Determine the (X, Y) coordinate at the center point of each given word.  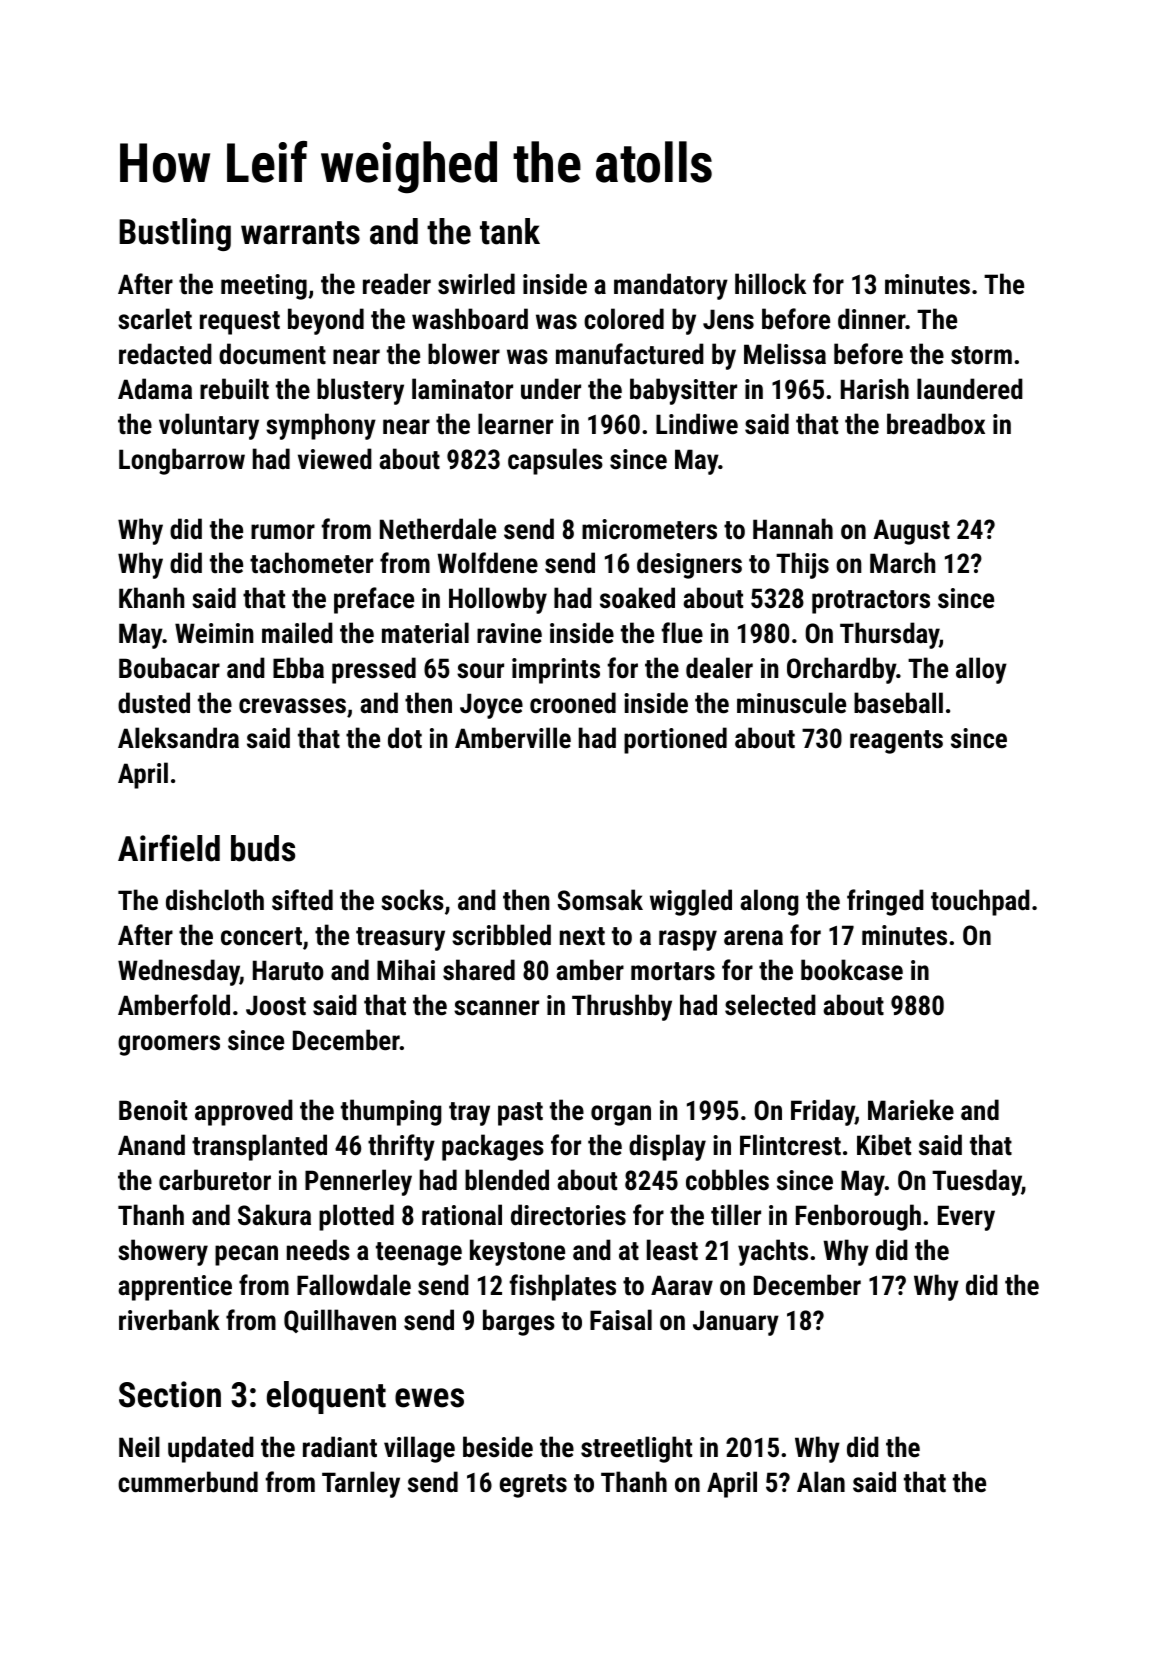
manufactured (630, 354)
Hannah (793, 529)
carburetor (215, 1180)
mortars (673, 971)
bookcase (852, 970)
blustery (360, 391)
